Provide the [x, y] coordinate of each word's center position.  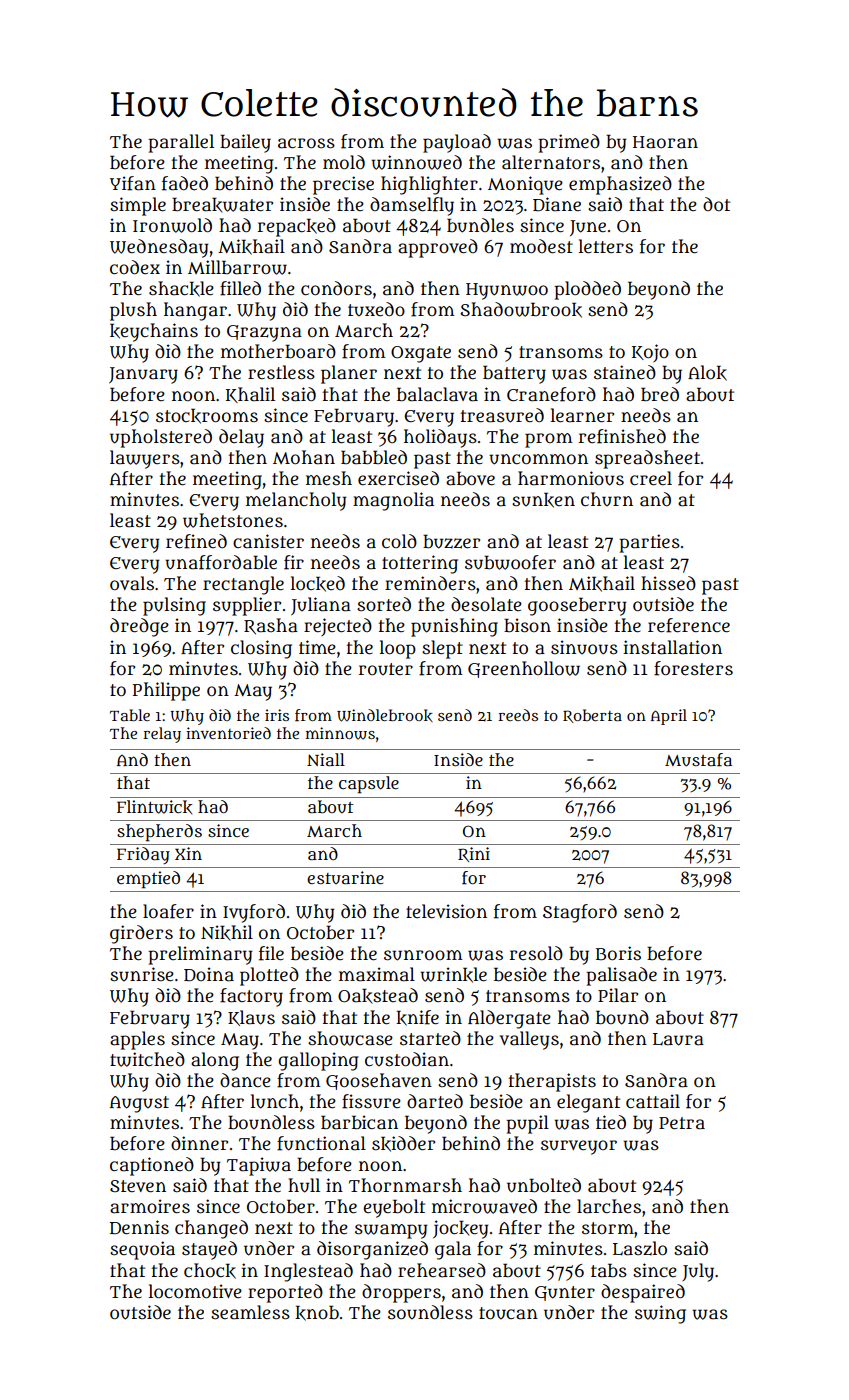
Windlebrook [385, 715]
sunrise [142, 974]
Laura [678, 1039]
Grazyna [264, 333]
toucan [508, 1313]
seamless [250, 1312]
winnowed [416, 162]
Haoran [665, 142]
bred [660, 394]
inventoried [228, 733]
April [669, 717]
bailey [245, 143]
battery [514, 374]
